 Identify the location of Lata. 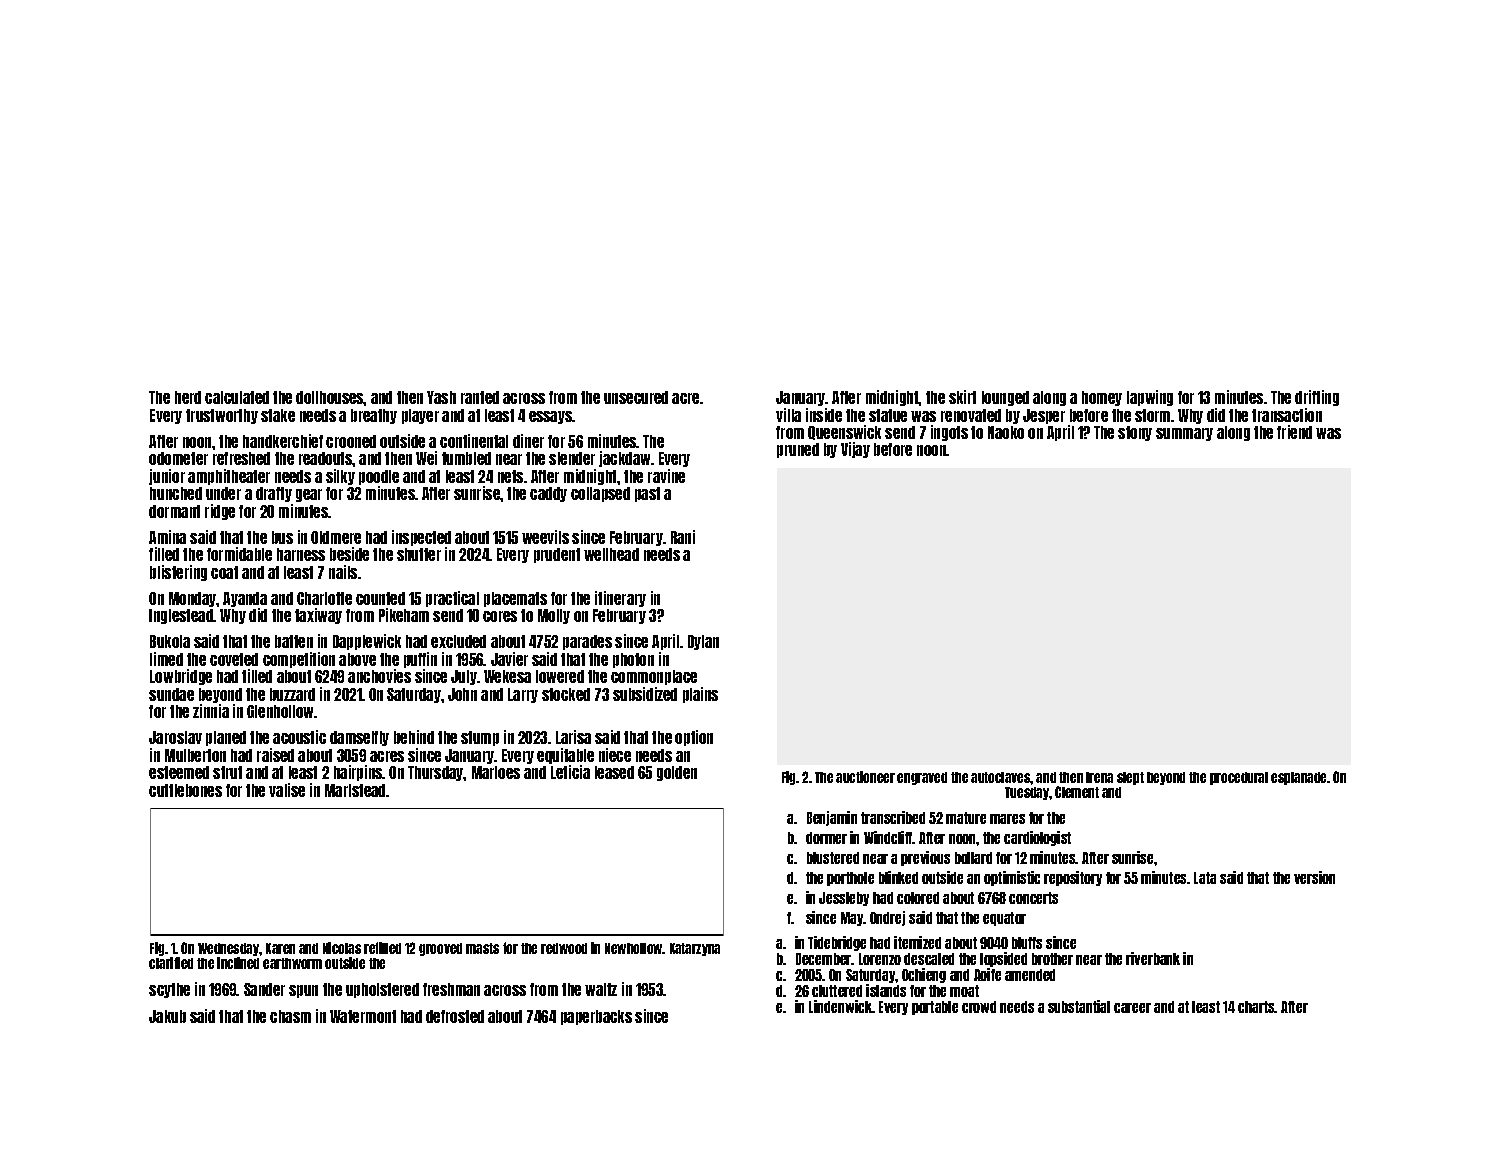
(1205, 878).
